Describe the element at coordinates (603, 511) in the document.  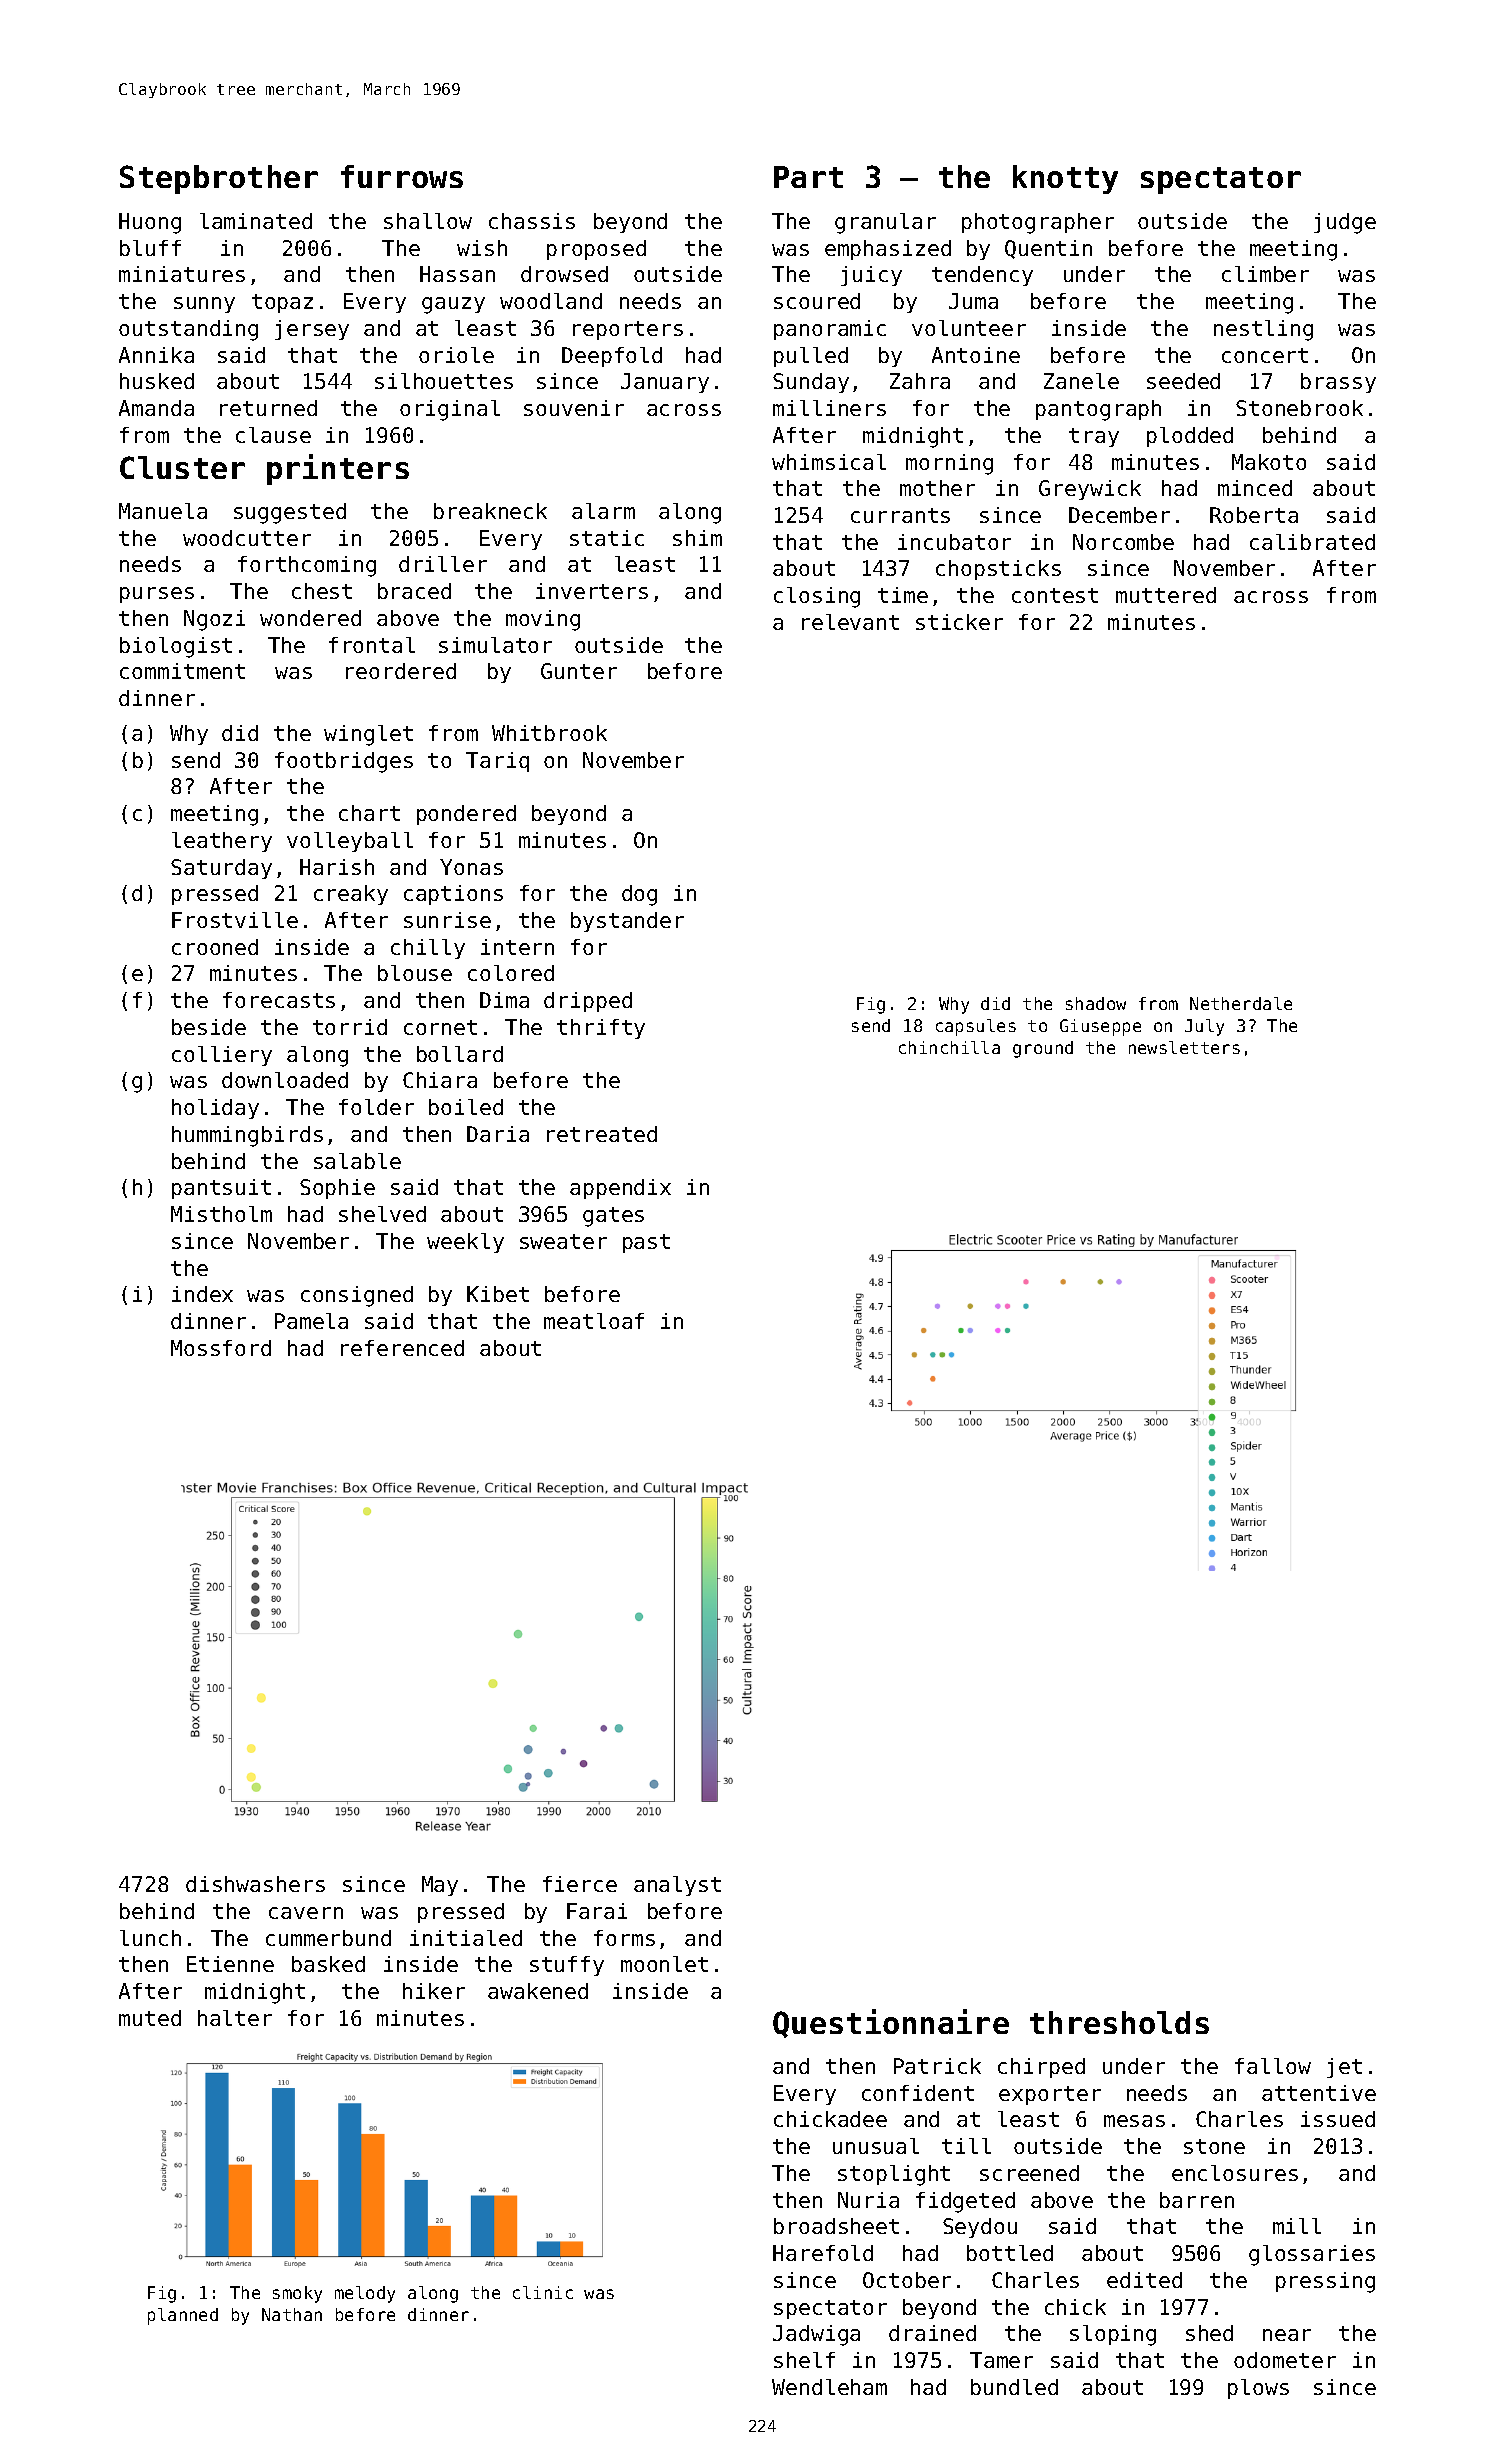
I see `alarm` at that location.
